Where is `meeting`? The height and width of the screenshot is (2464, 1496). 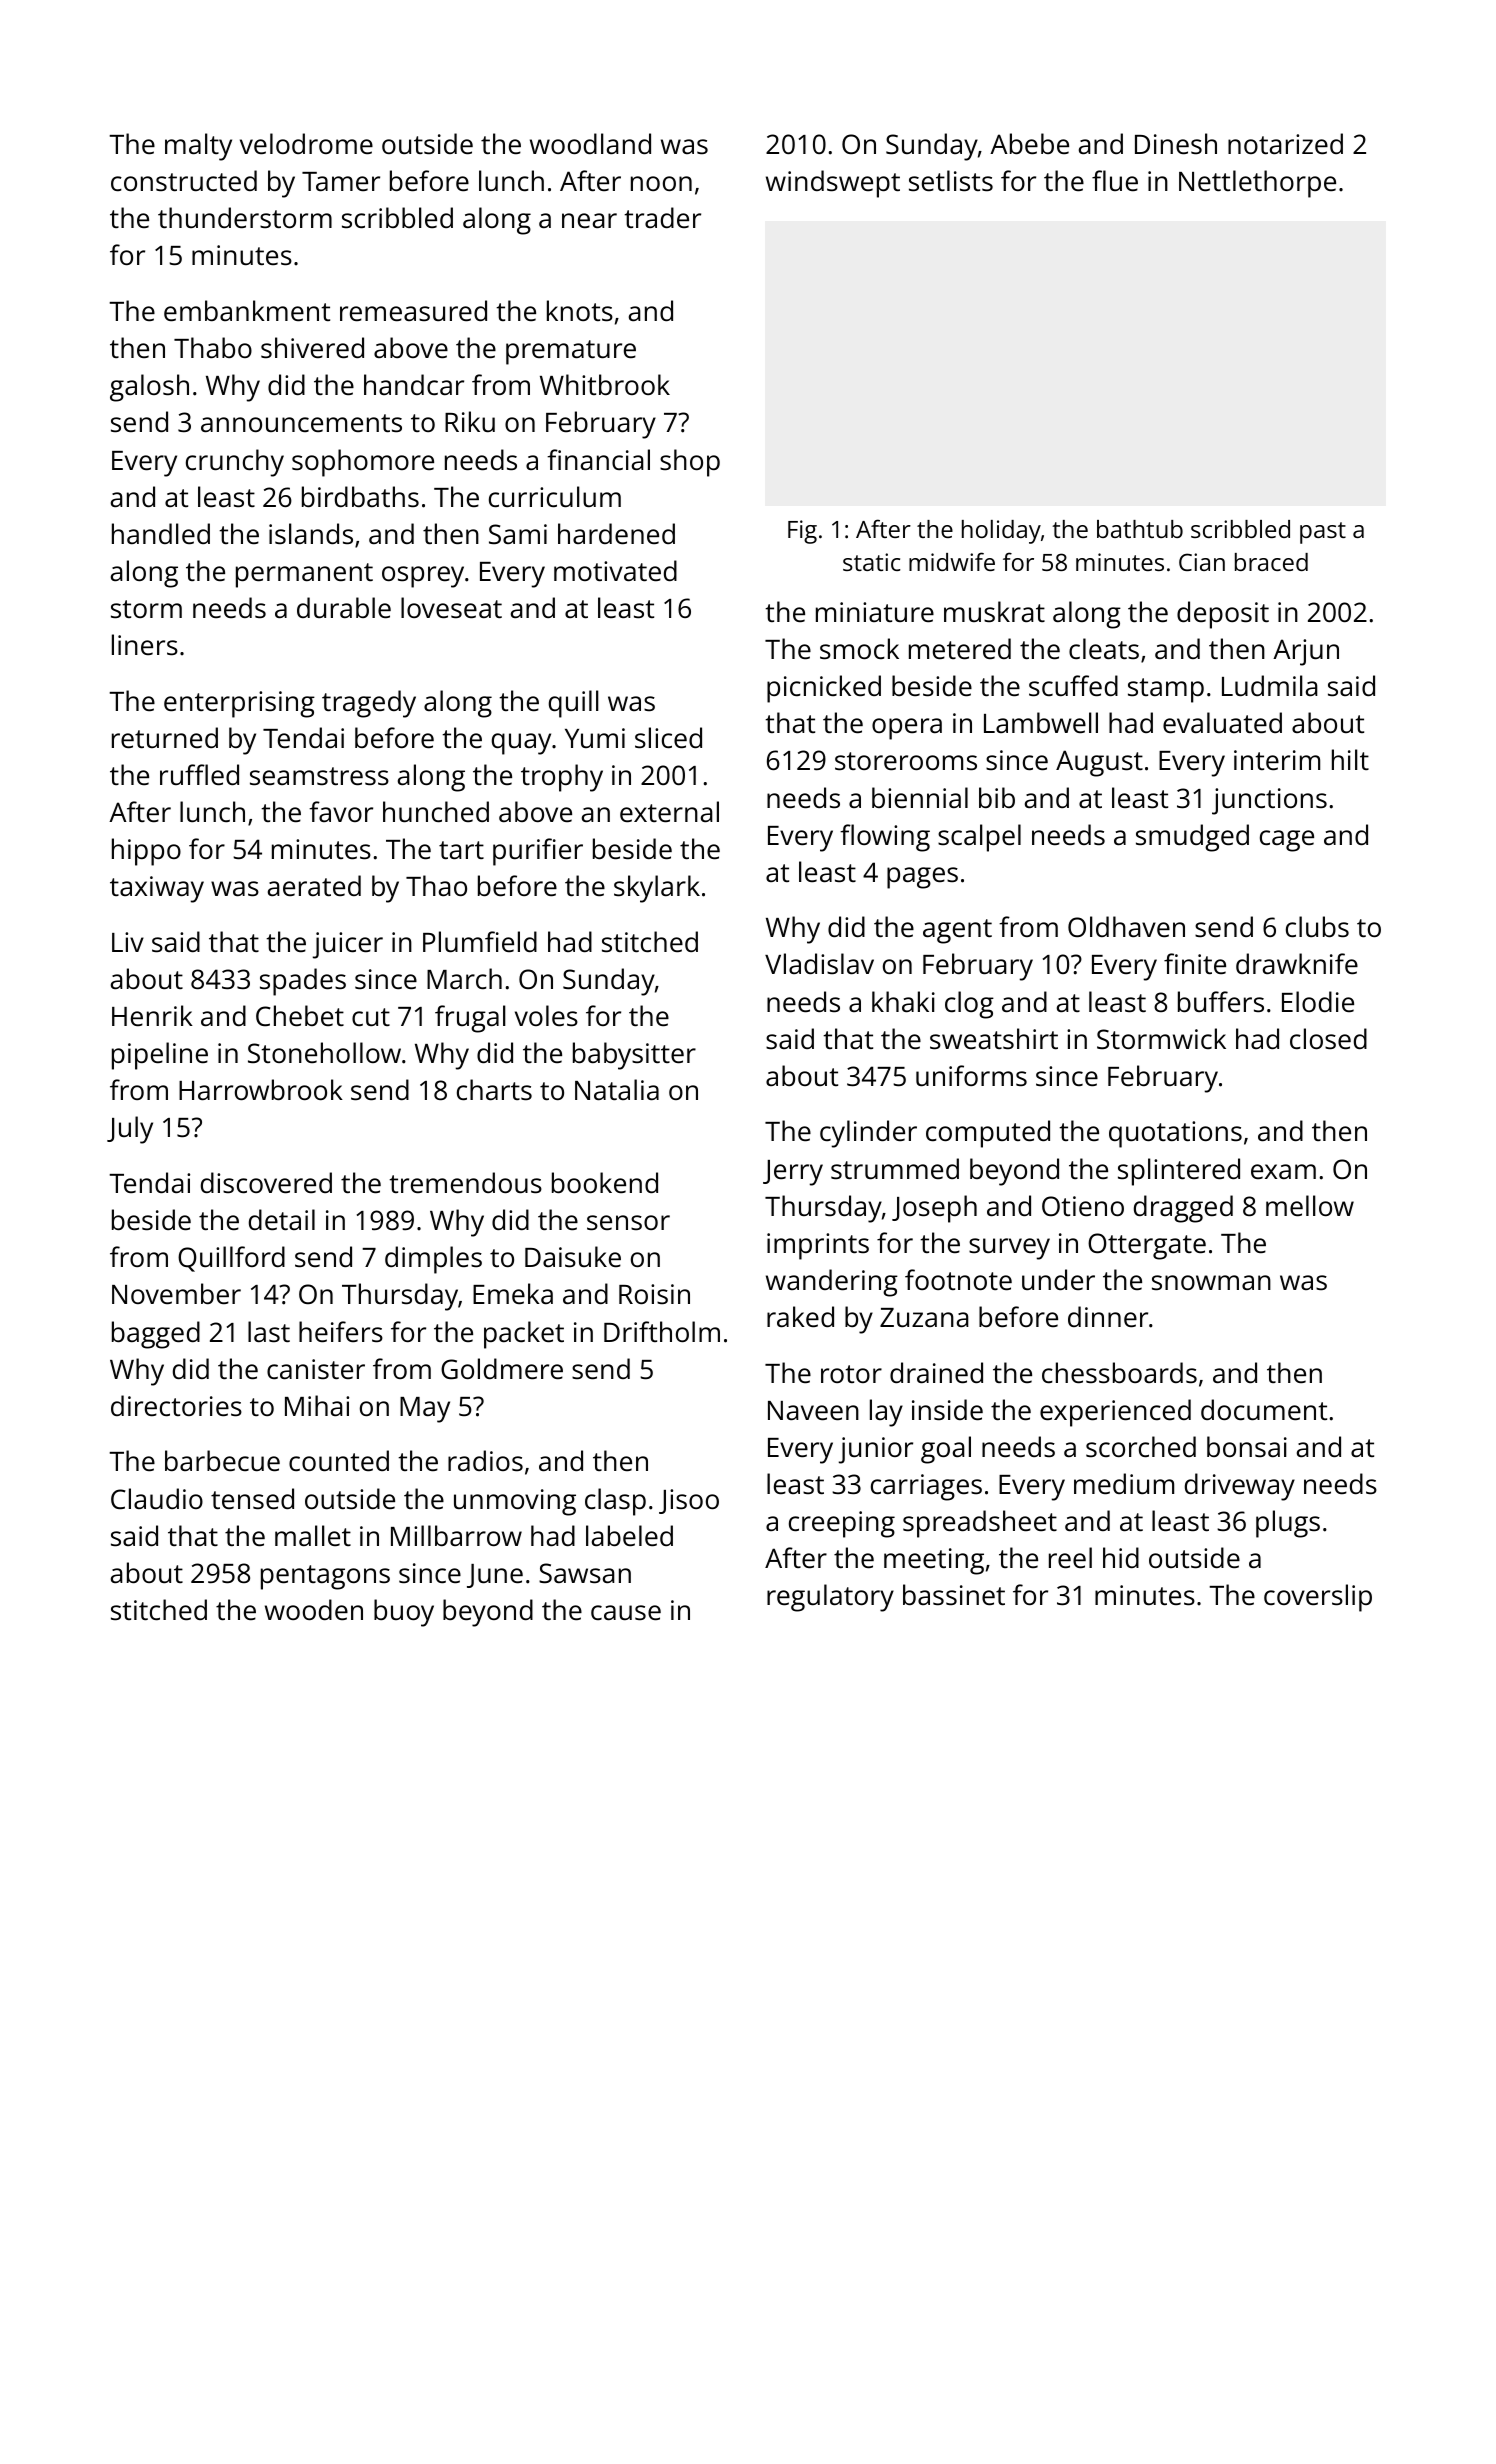
meeting is located at coordinates (934, 1561).
